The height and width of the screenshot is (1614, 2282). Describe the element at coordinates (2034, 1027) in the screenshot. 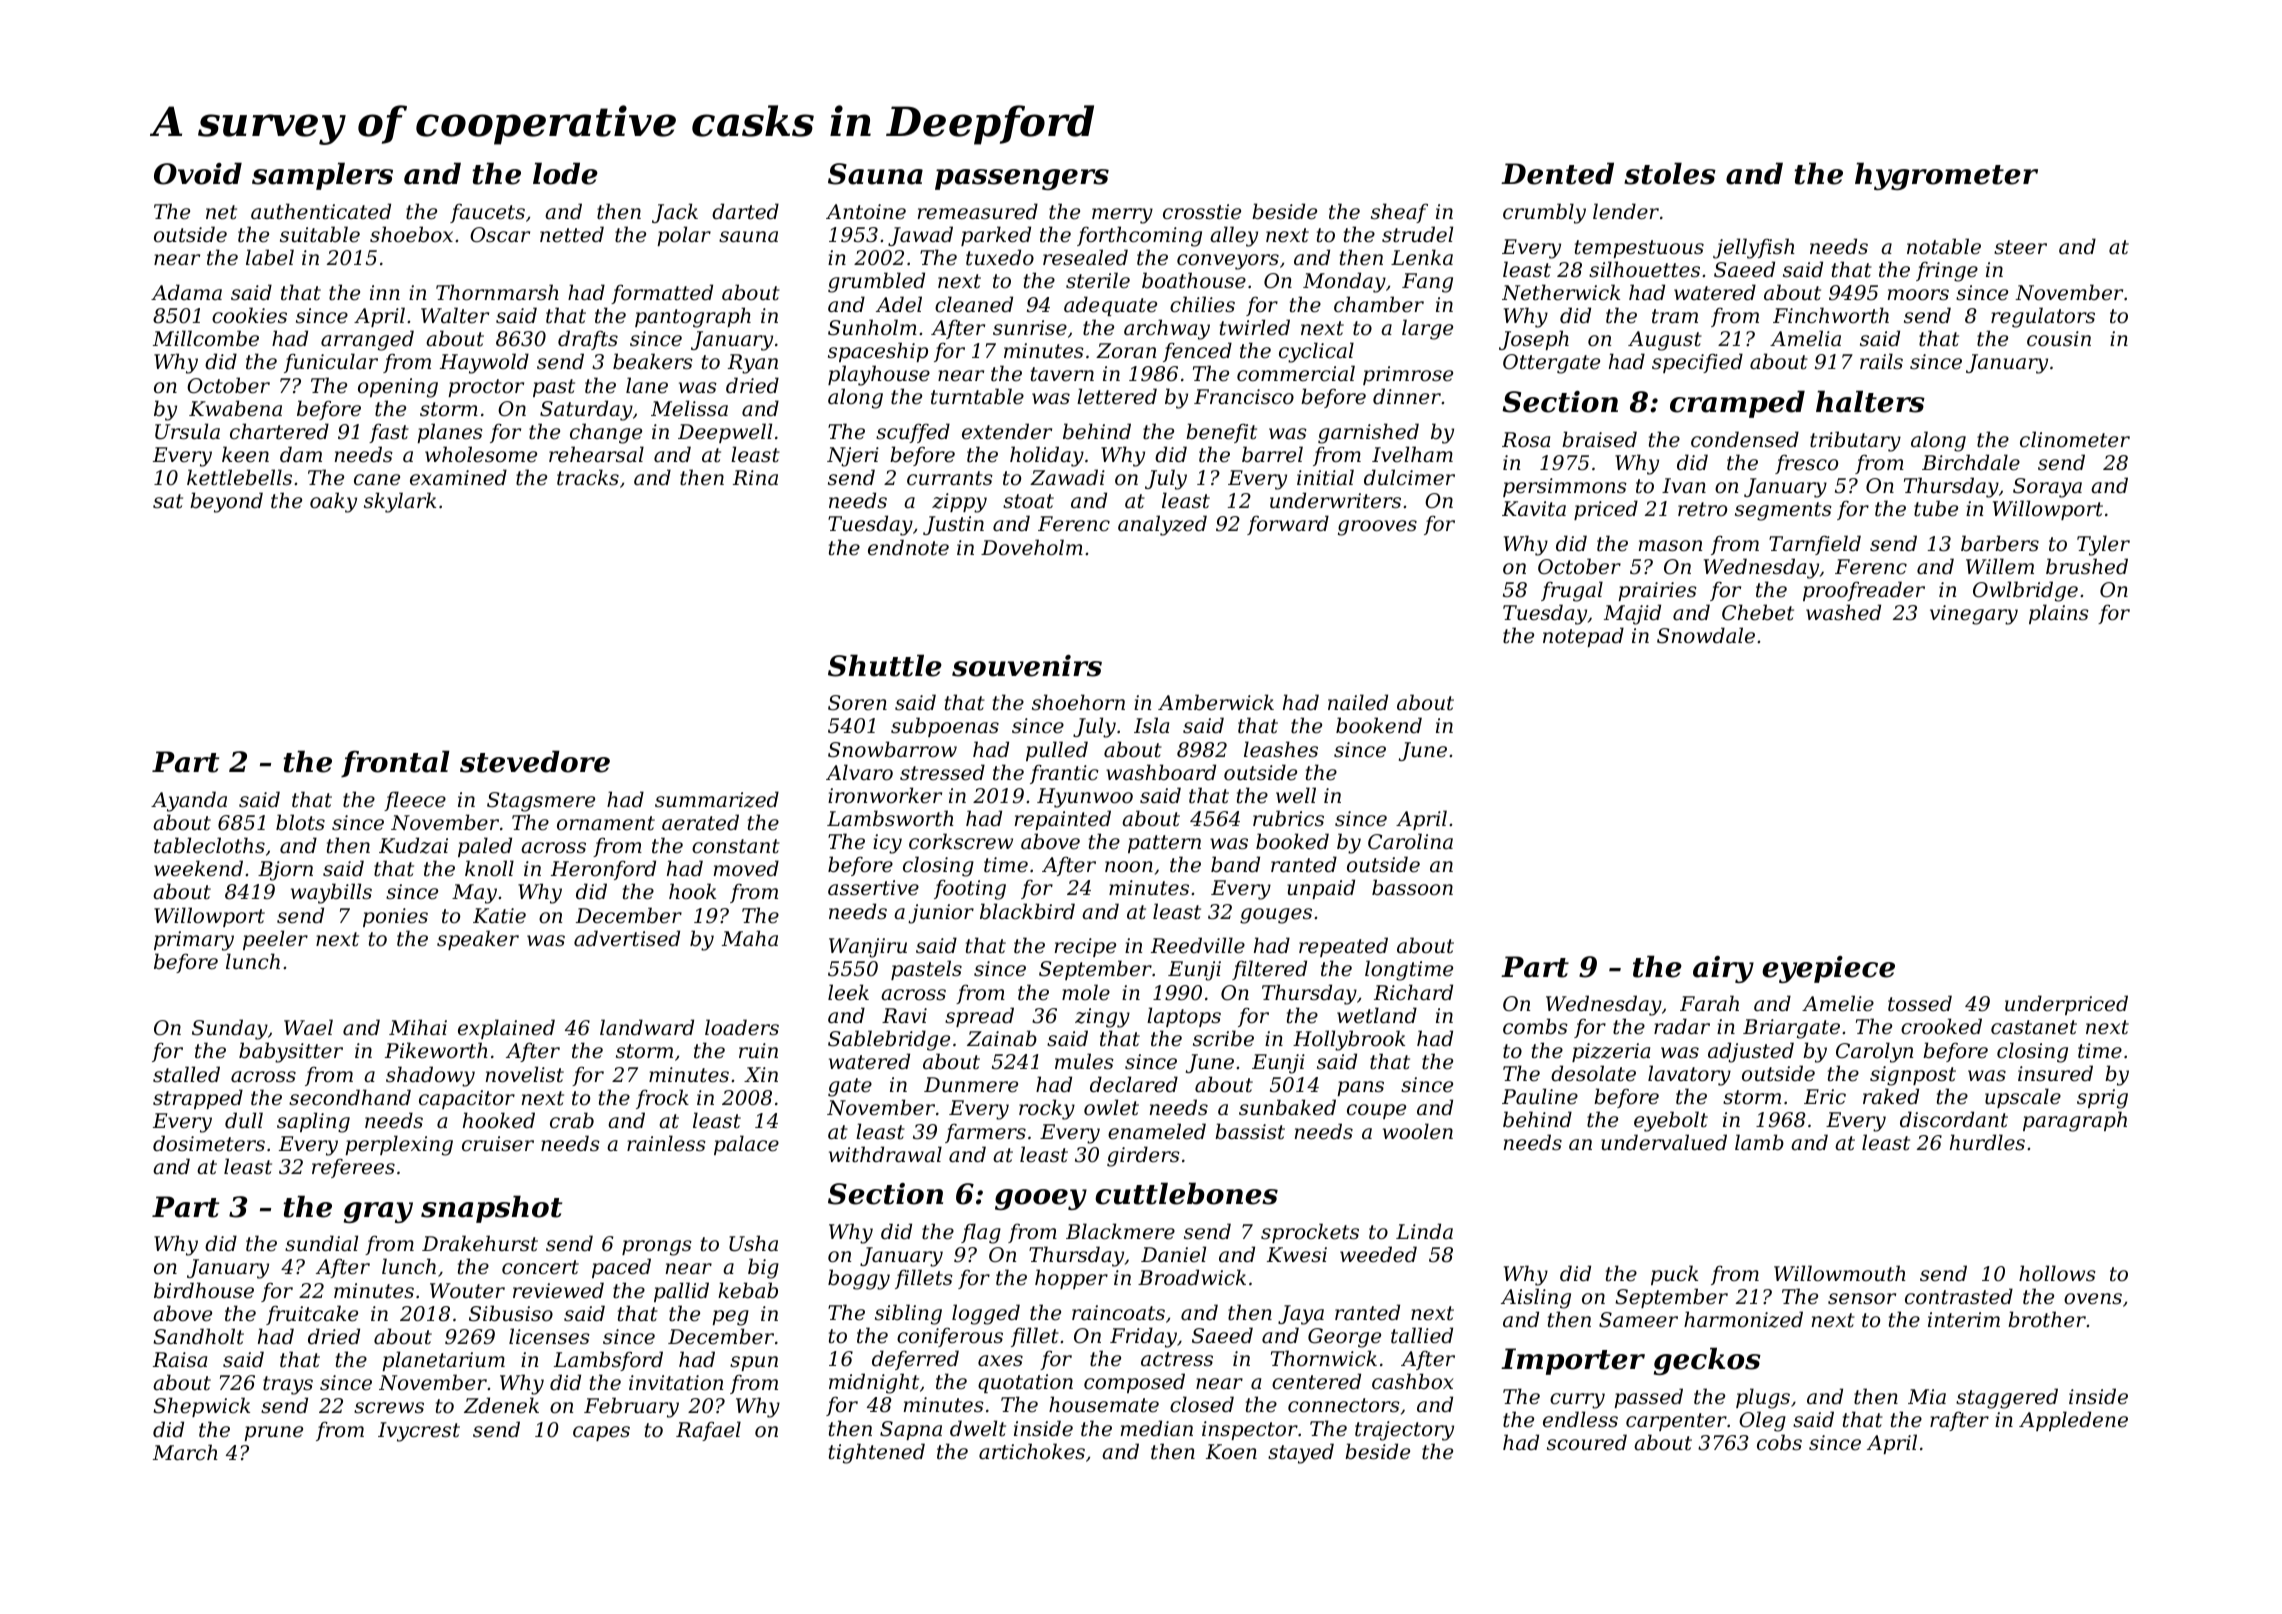

I see `castanet` at that location.
